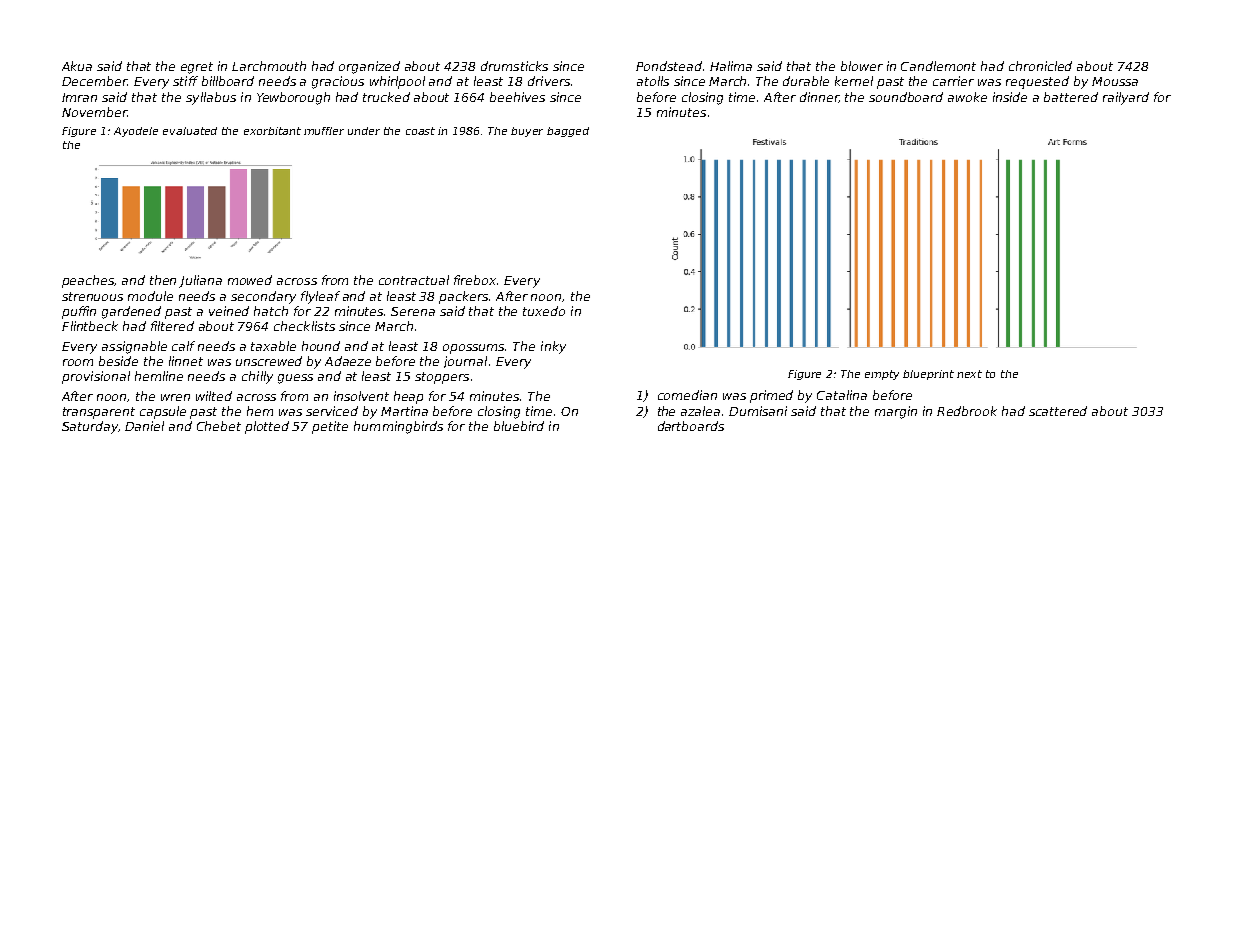 The width and height of the screenshot is (1233, 952). What do you see at coordinates (969, 374) in the screenshot?
I see `next` at bounding box center [969, 374].
